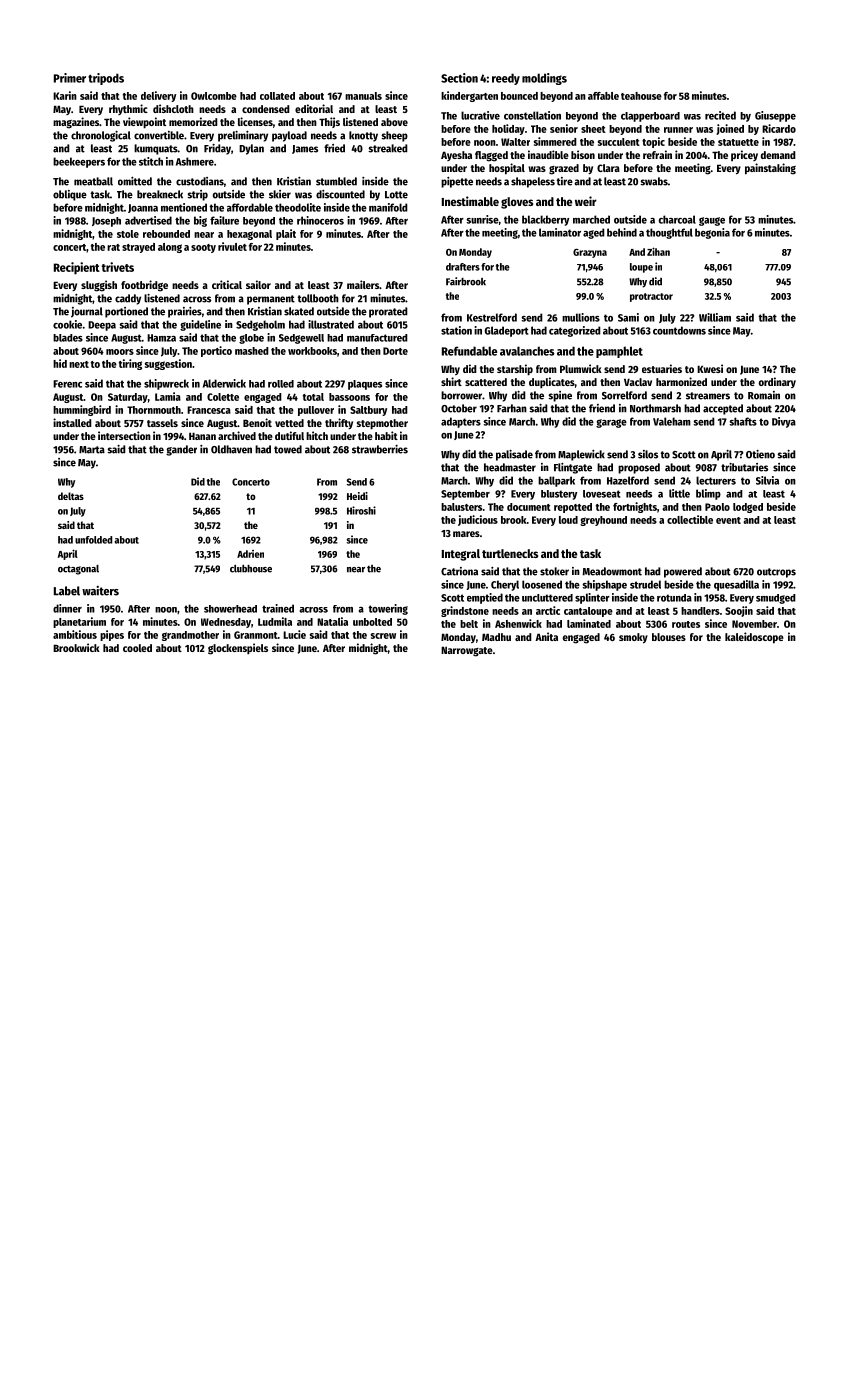 This screenshot has width=849, height=1400. I want to click on Hanan, so click(202, 436).
